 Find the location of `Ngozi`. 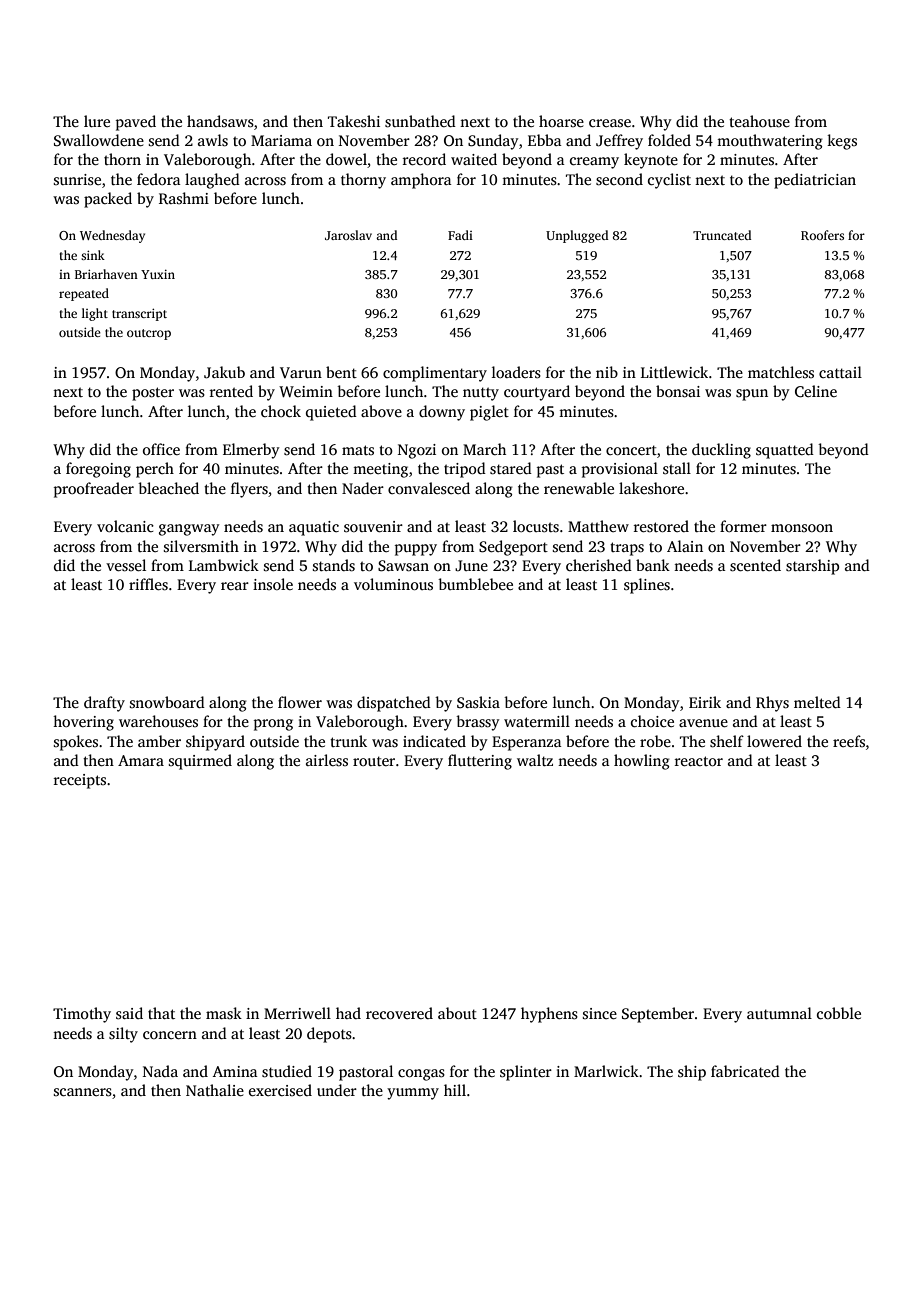

Ngozi is located at coordinates (417, 451).
